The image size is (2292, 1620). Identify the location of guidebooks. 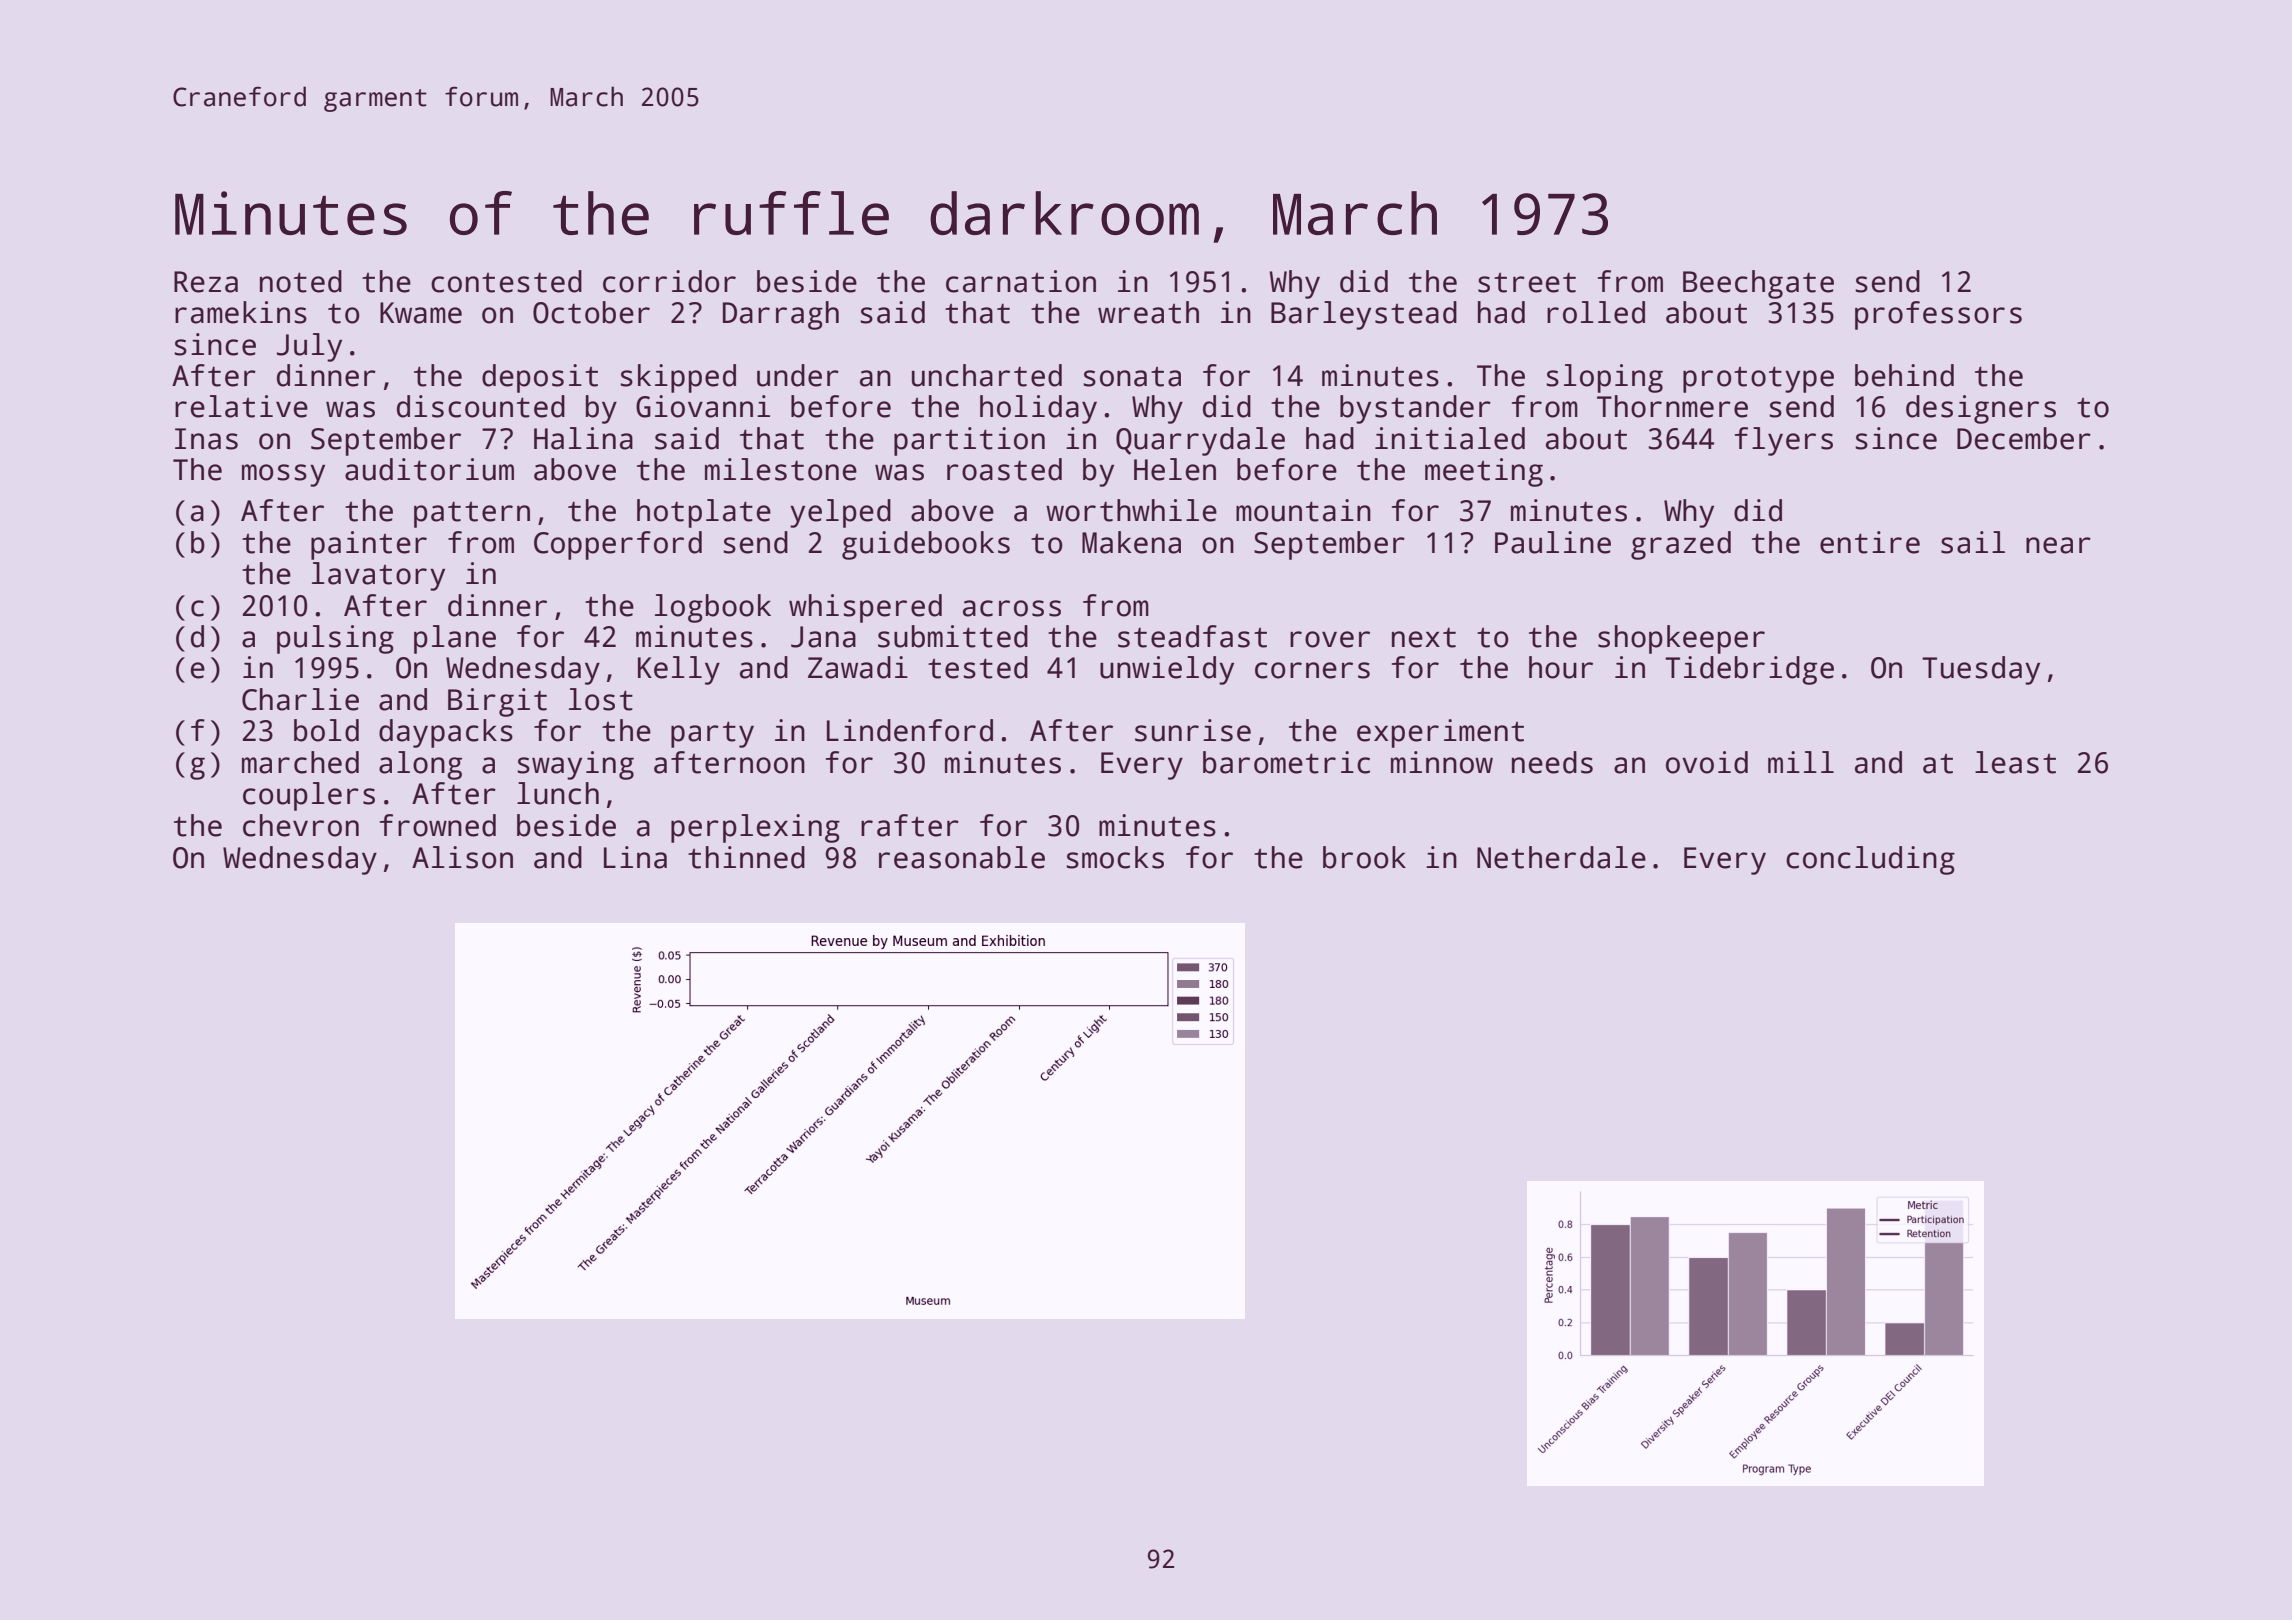
(926, 545).
